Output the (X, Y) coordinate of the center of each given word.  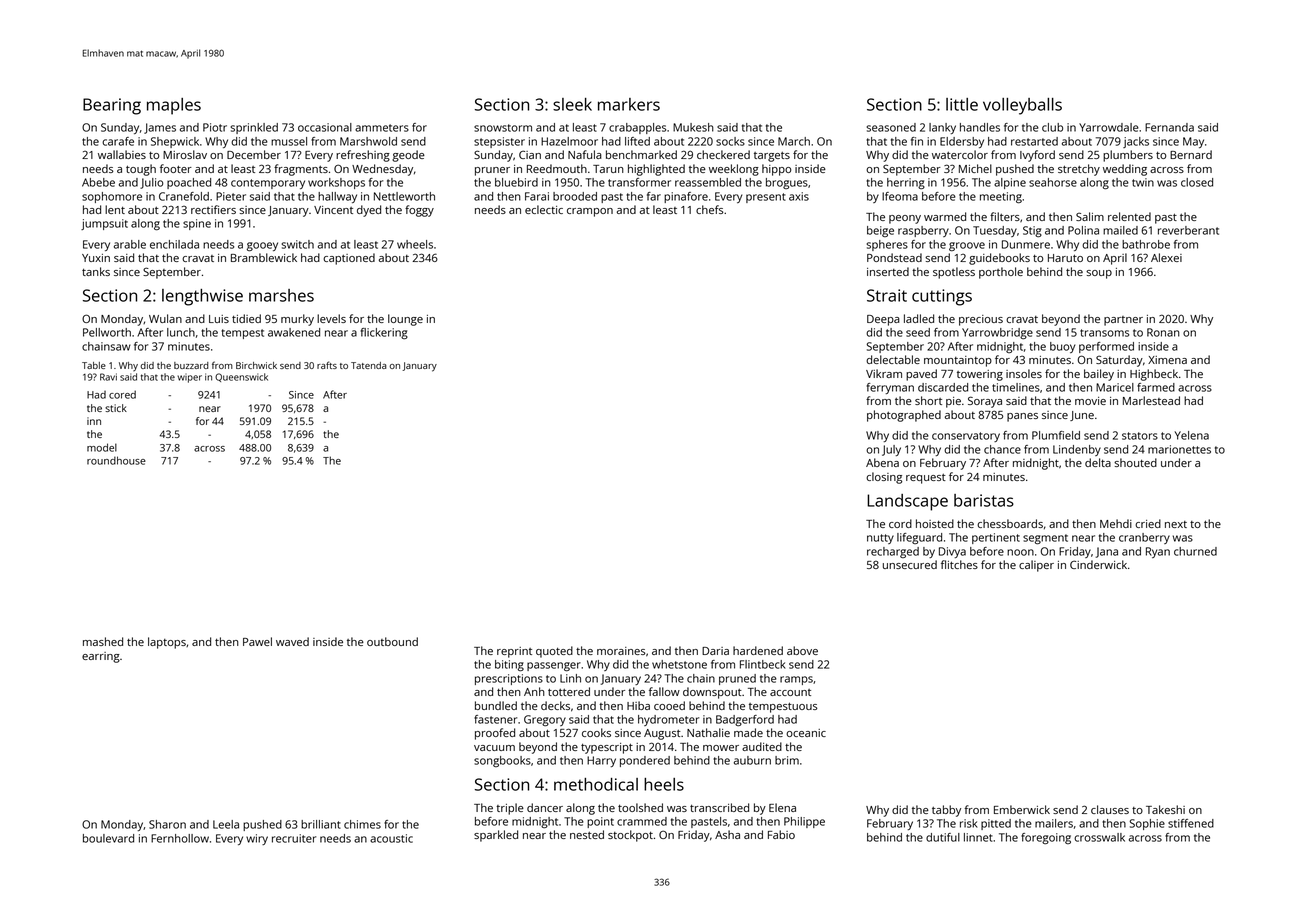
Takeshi (1165, 809)
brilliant (321, 824)
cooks (596, 732)
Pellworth (107, 332)
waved (292, 641)
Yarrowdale (1109, 127)
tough (141, 170)
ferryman (890, 388)
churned (1195, 551)
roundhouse (116, 460)
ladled (919, 318)
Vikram (884, 373)
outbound (392, 641)
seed (918, 332)
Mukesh (693, 127)
